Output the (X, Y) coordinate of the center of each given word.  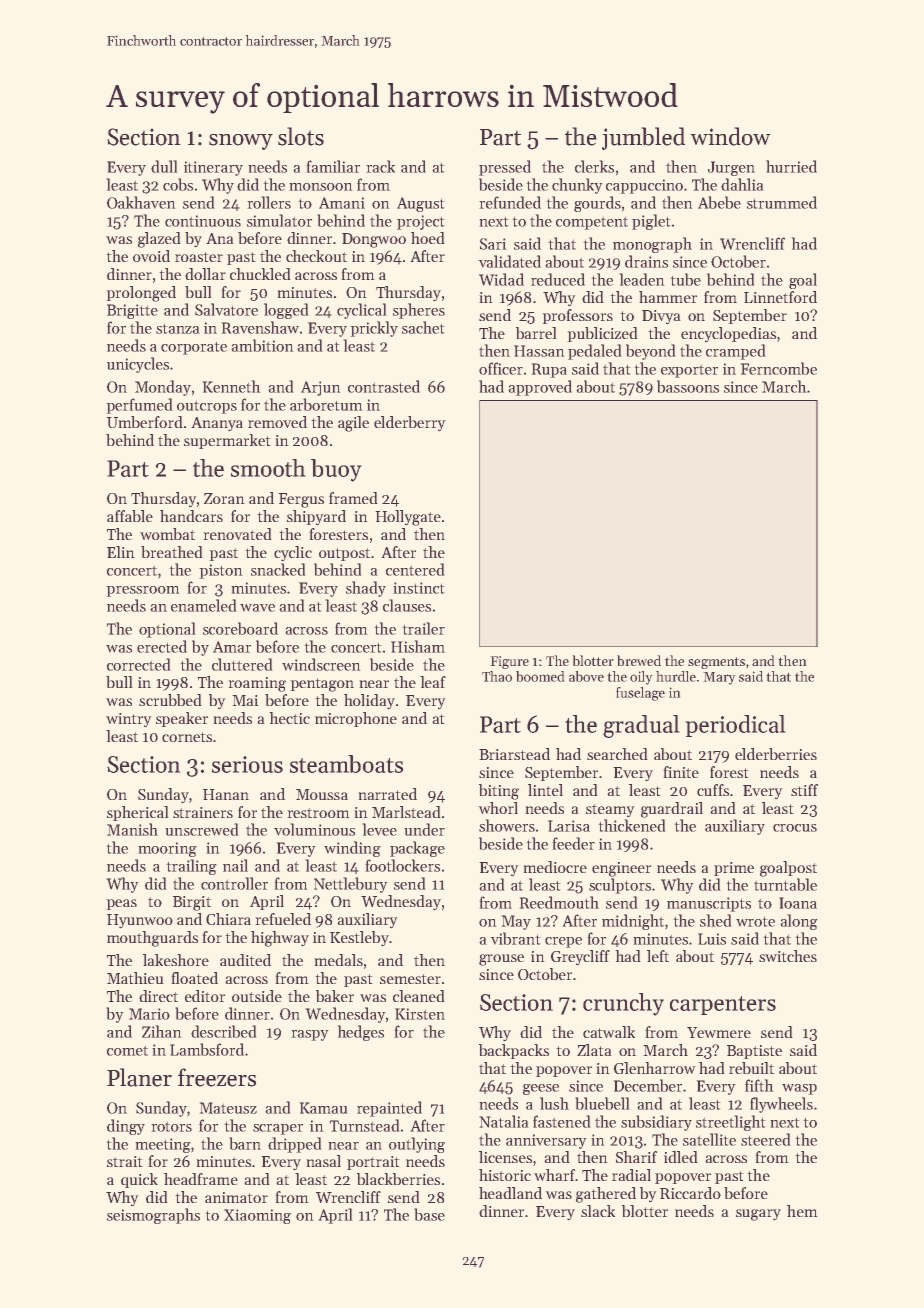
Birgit (192, 903)
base (430, 1214)
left (658, 956)
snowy (241, 142)
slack (598, 1211)
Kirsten (420, 1014)
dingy (126, 1127)
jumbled (643, 138)
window (730, 136)
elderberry (409, 423)
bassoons (688, 386)
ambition (262, 345)
